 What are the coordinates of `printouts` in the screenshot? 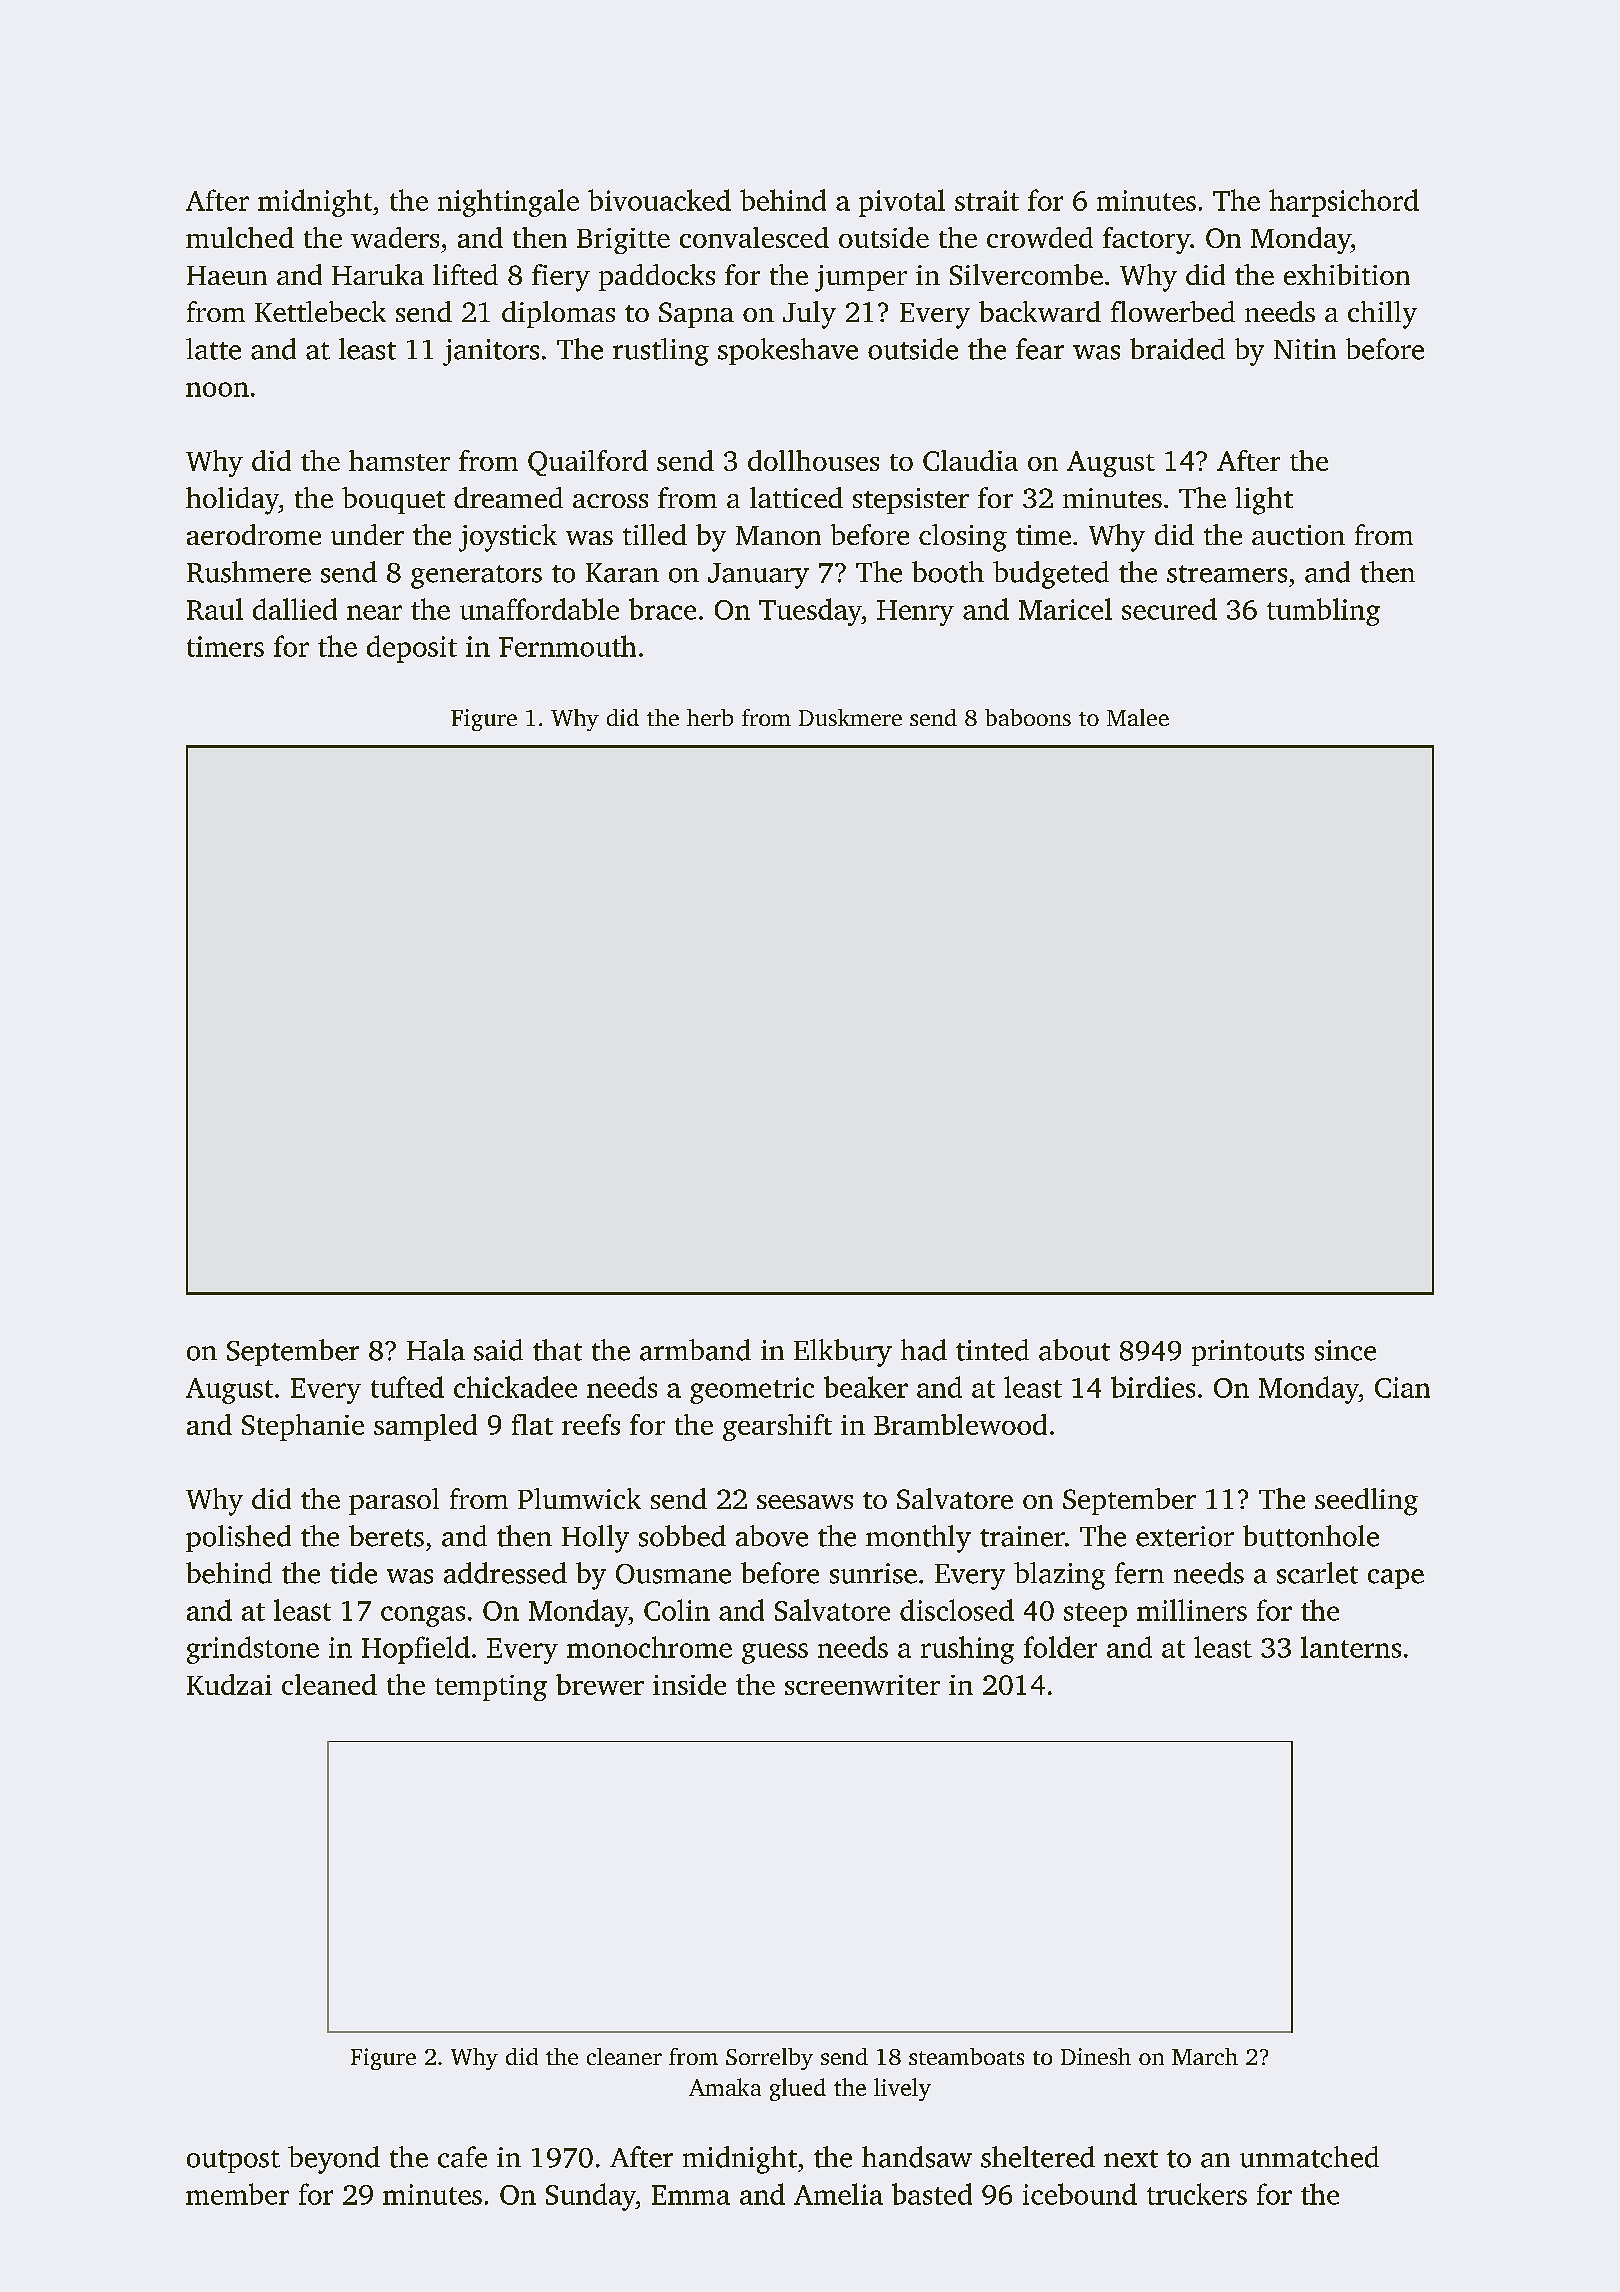 It's located at (1248, 1353).
